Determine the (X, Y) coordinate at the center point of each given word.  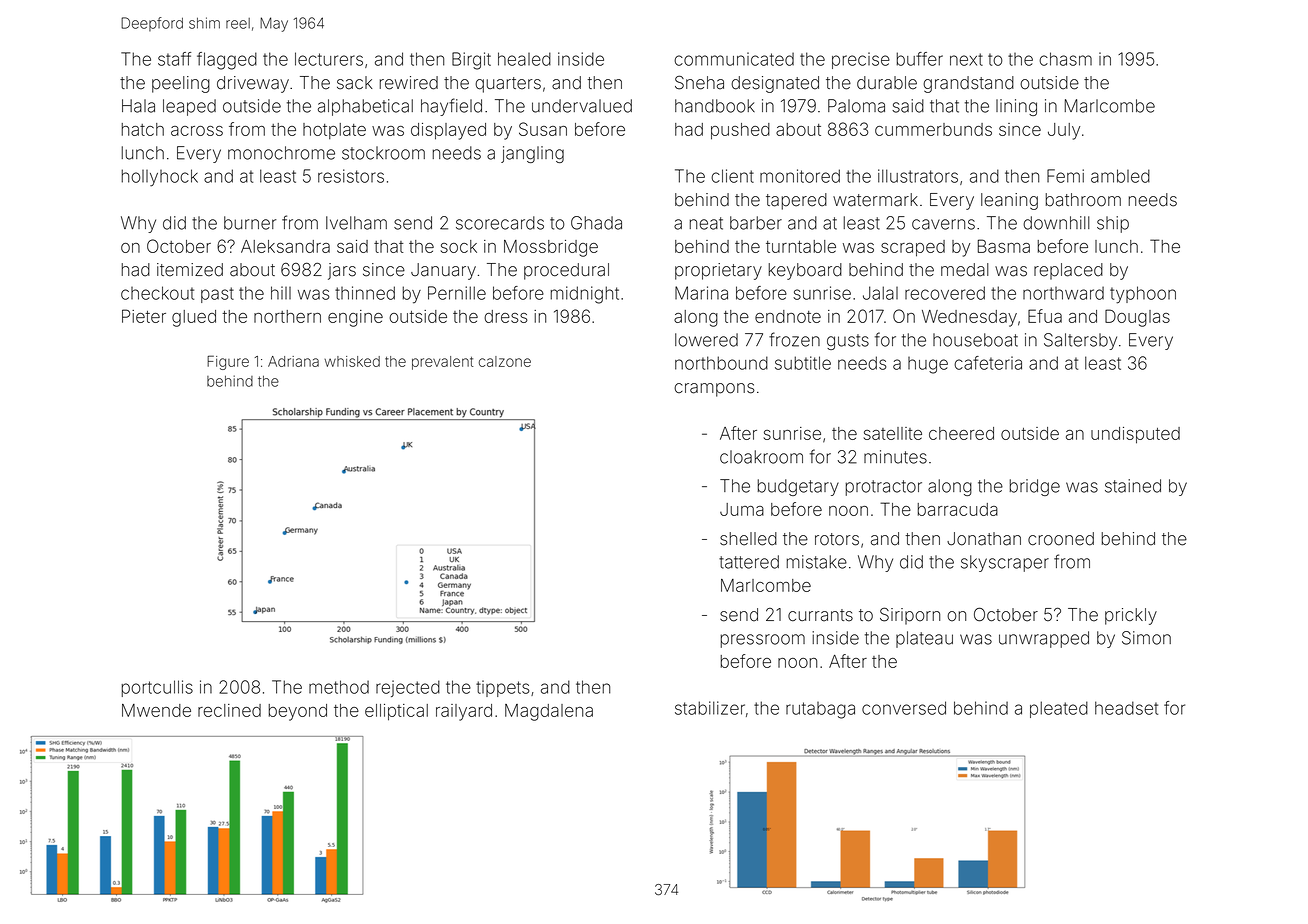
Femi (1065, 176)
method (339, 687)
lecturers (329, 59)
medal (964, 270)
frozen (794, 339)
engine (355, 318)
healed (524, 59)
